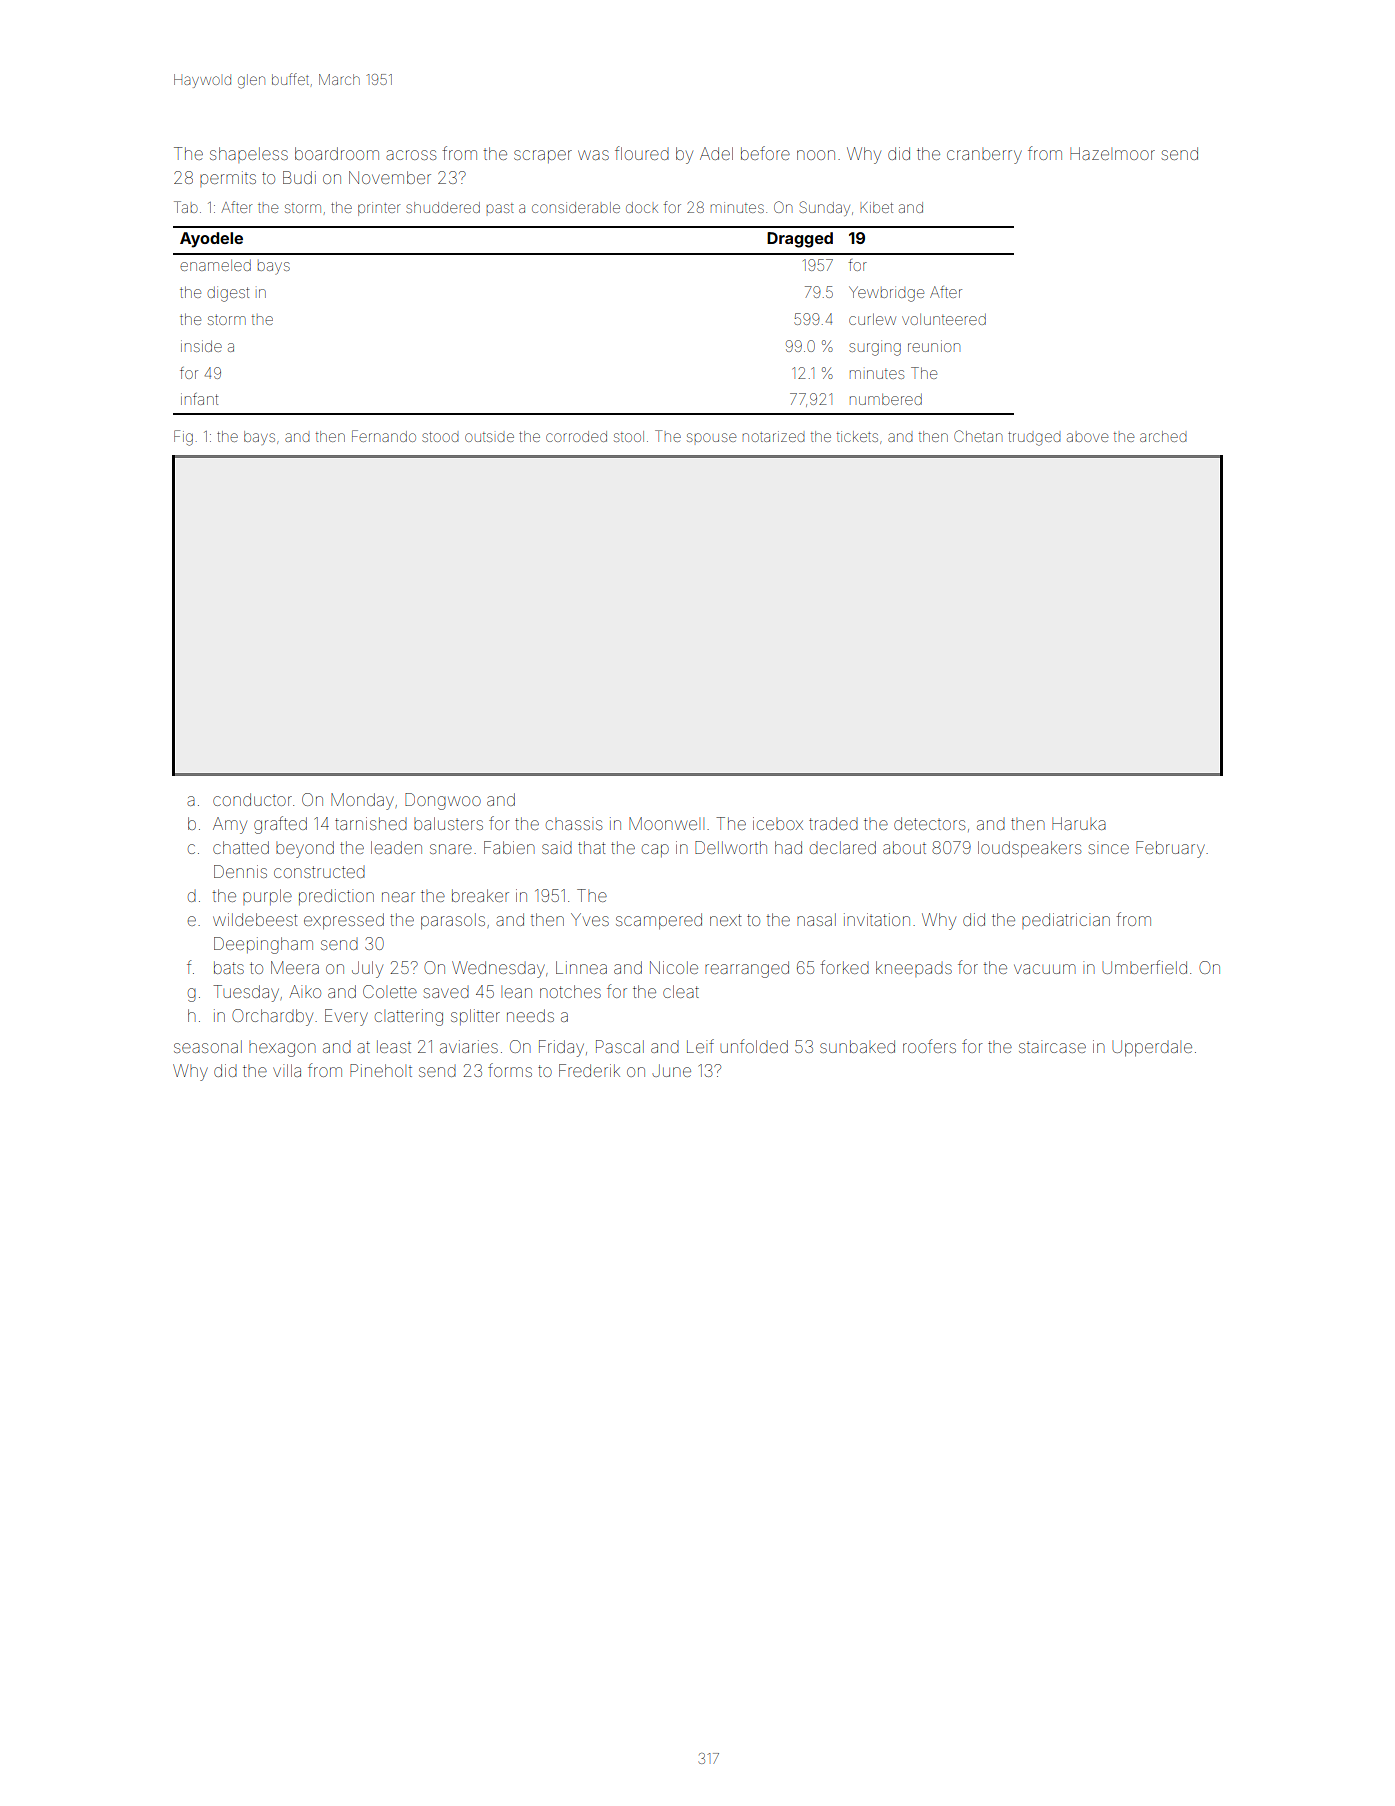 This screenshot has height=1806, width=1395. What do you see at coordinates (666, 823) in the screenshot?
I see `Moonwell` at bounding box center [666, 823].
